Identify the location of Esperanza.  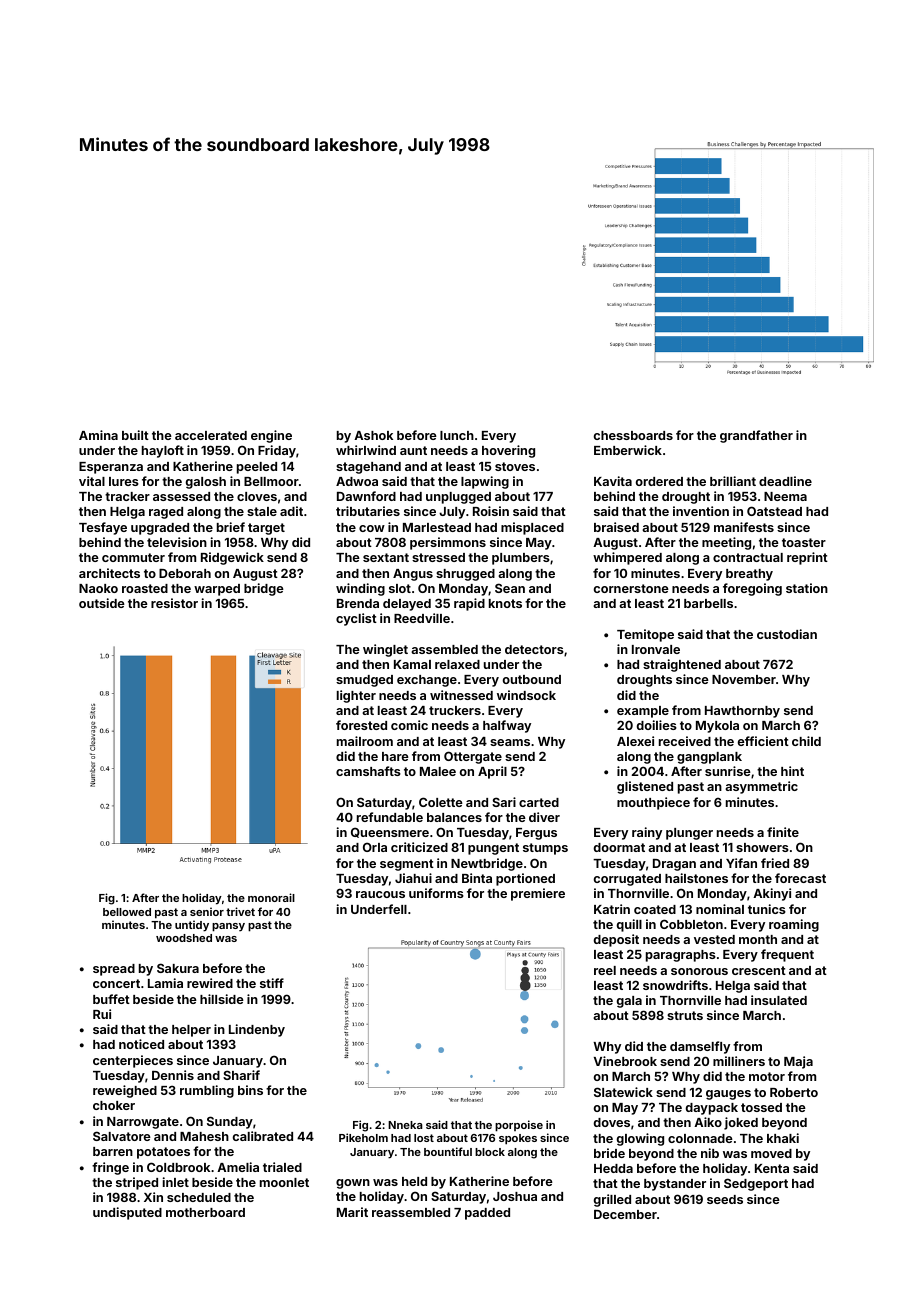
(111, 468).
